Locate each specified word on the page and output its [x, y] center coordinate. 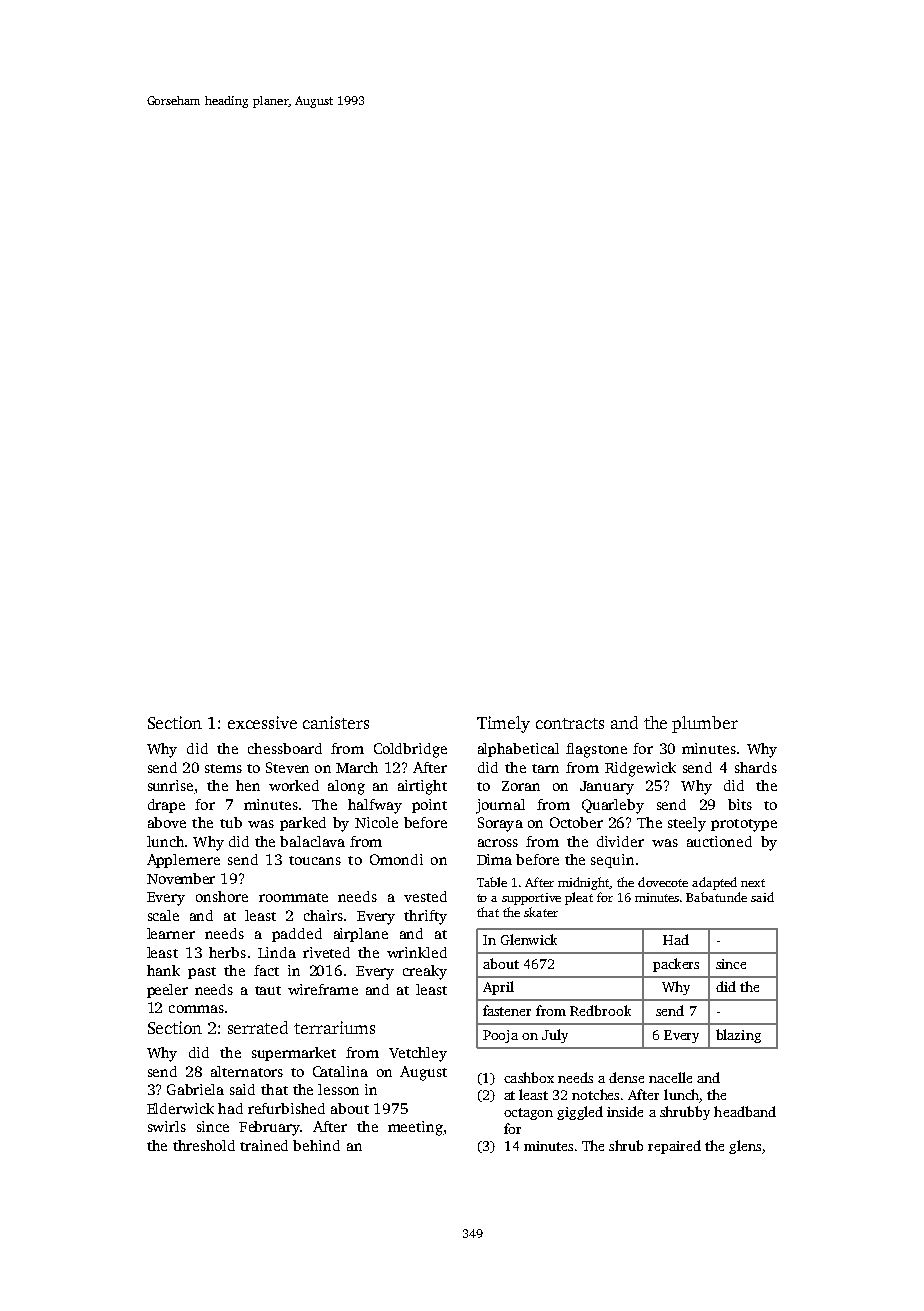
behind [316, 1145]
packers [676, 965]
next [753, 883]
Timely [503, 724]
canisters [336, 722]
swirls [167, 1126]
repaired [674, 1147]
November [181, 878]
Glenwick [529, 939]
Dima [494, 859]
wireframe [323, 989]
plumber [705, 724]
